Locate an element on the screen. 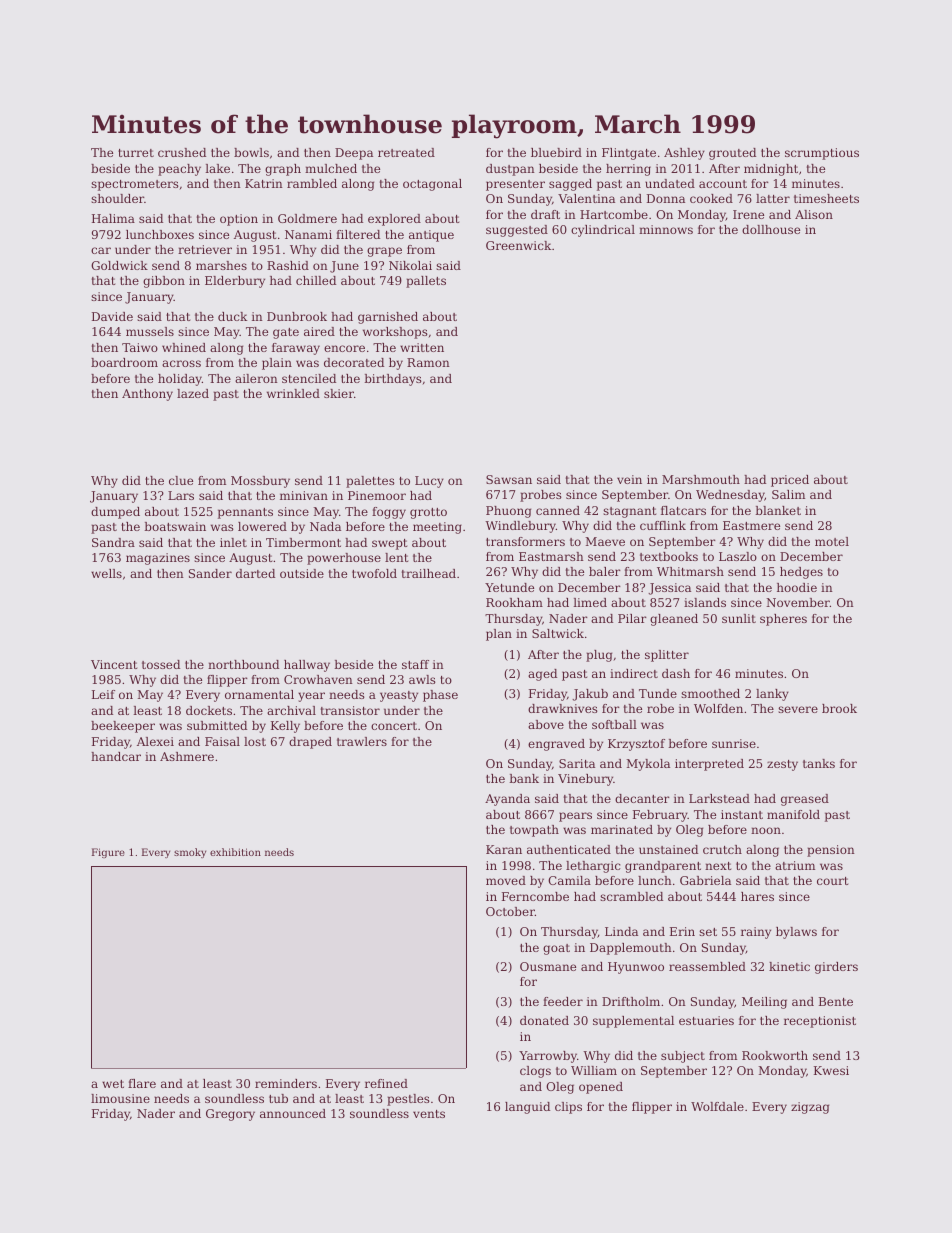 The image size is (952, 1233). antique is located at coordinates (431, 236).
